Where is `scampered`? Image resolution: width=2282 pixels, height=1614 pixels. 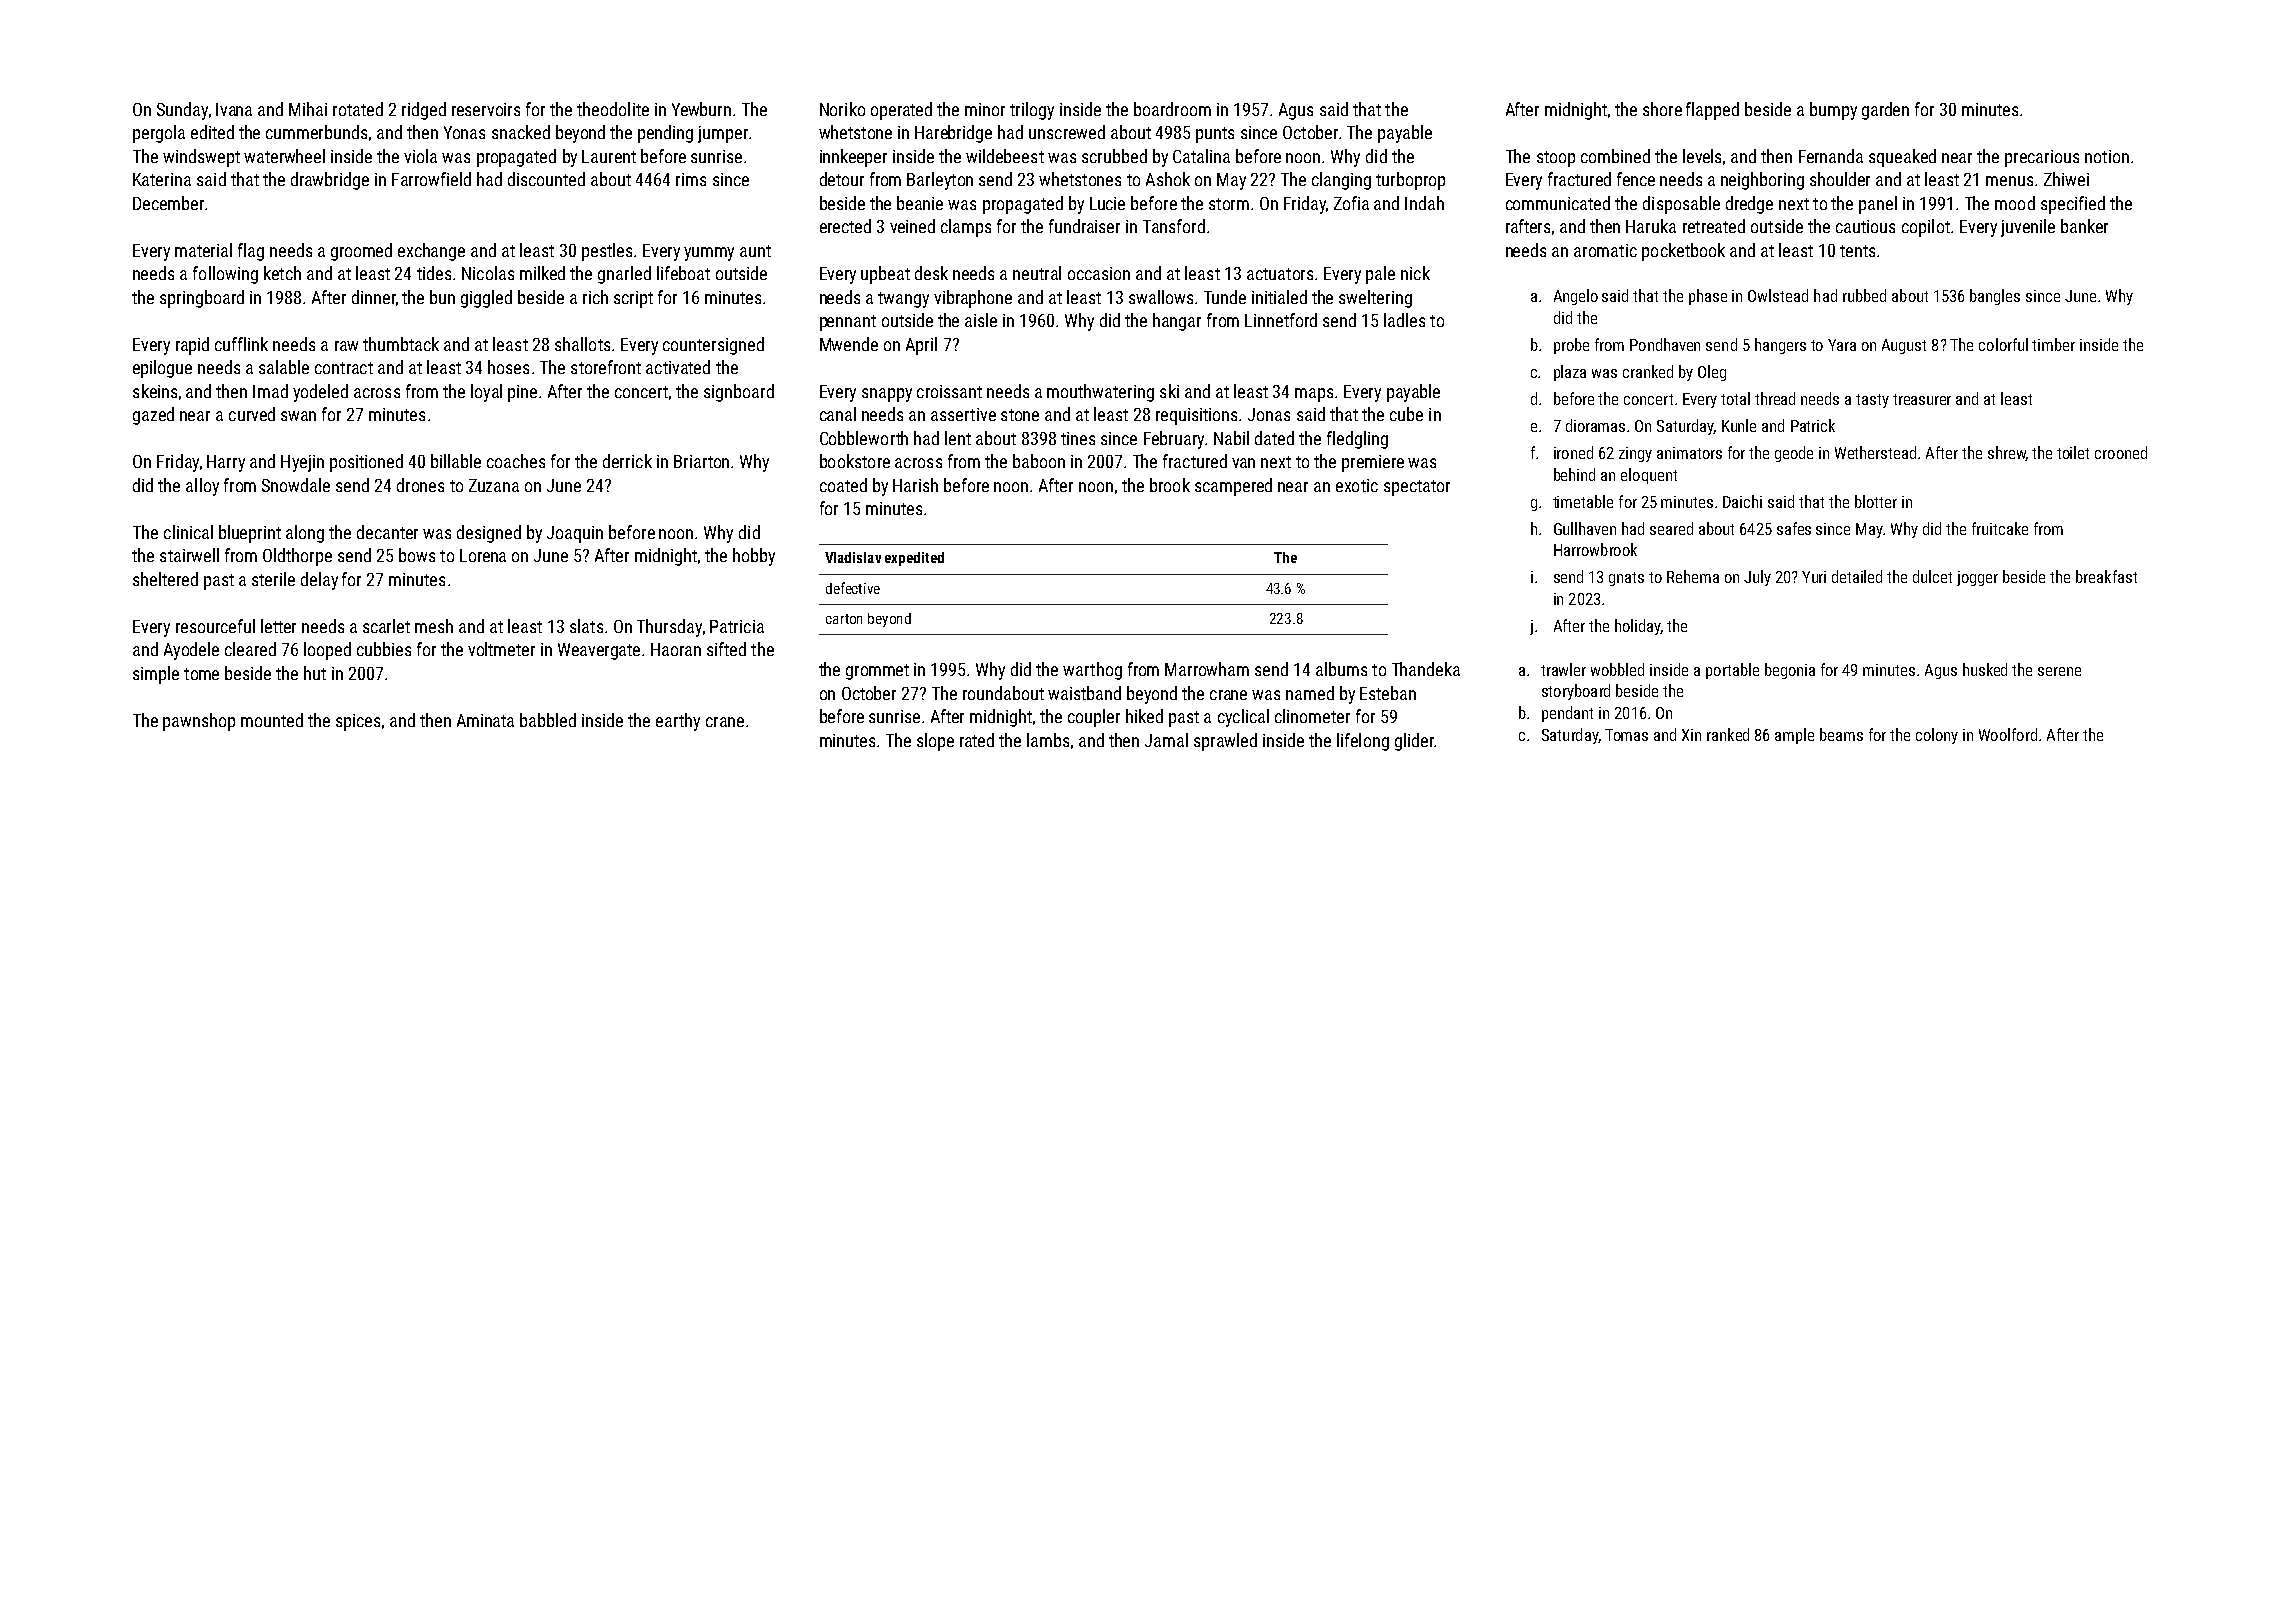
scampered is located at coordinates (1233, 487).
